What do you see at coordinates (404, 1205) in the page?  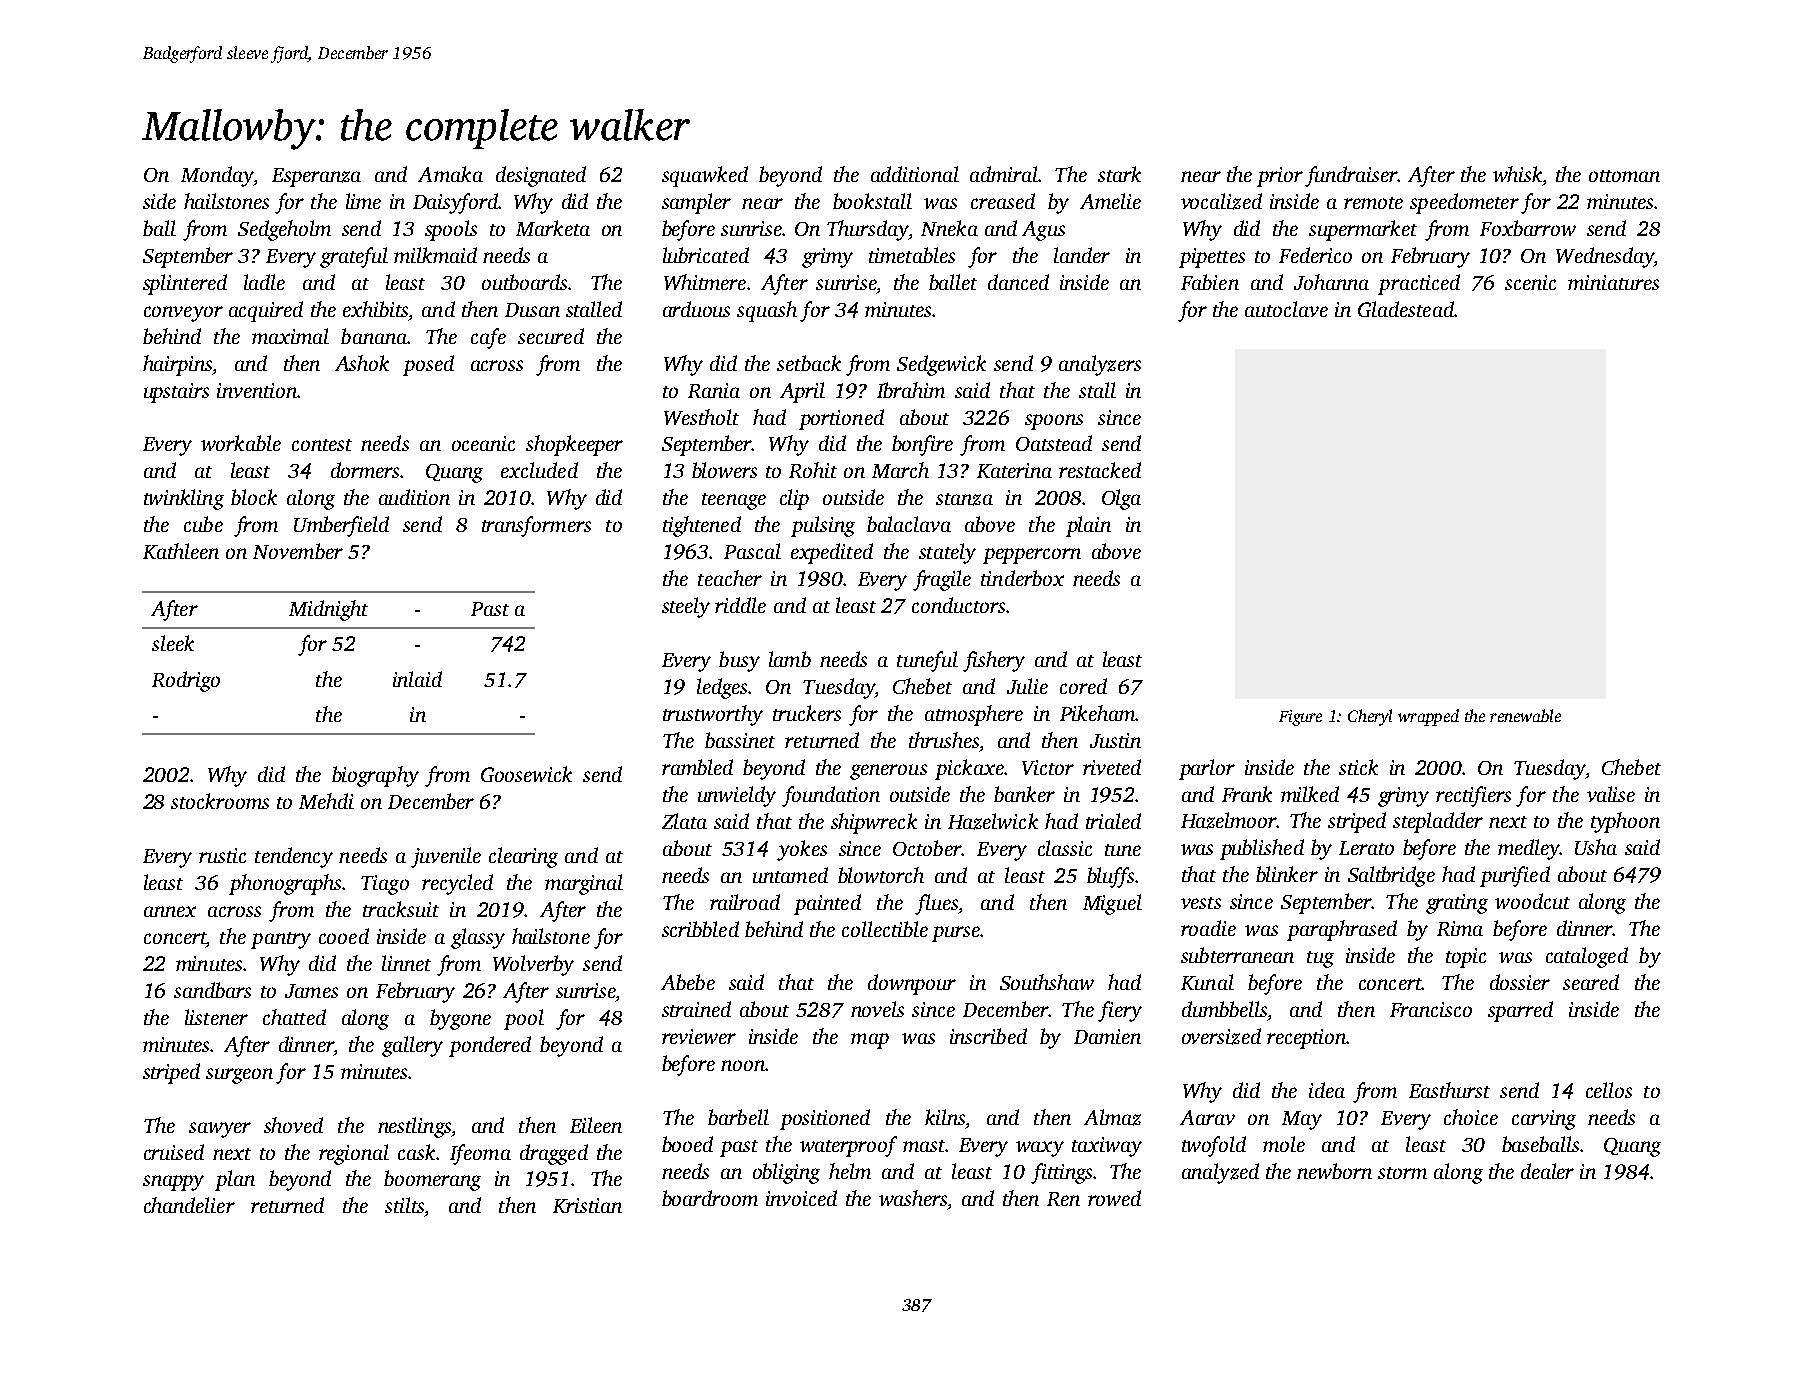 I see `stilts` at bounding box center [404, 1205].
